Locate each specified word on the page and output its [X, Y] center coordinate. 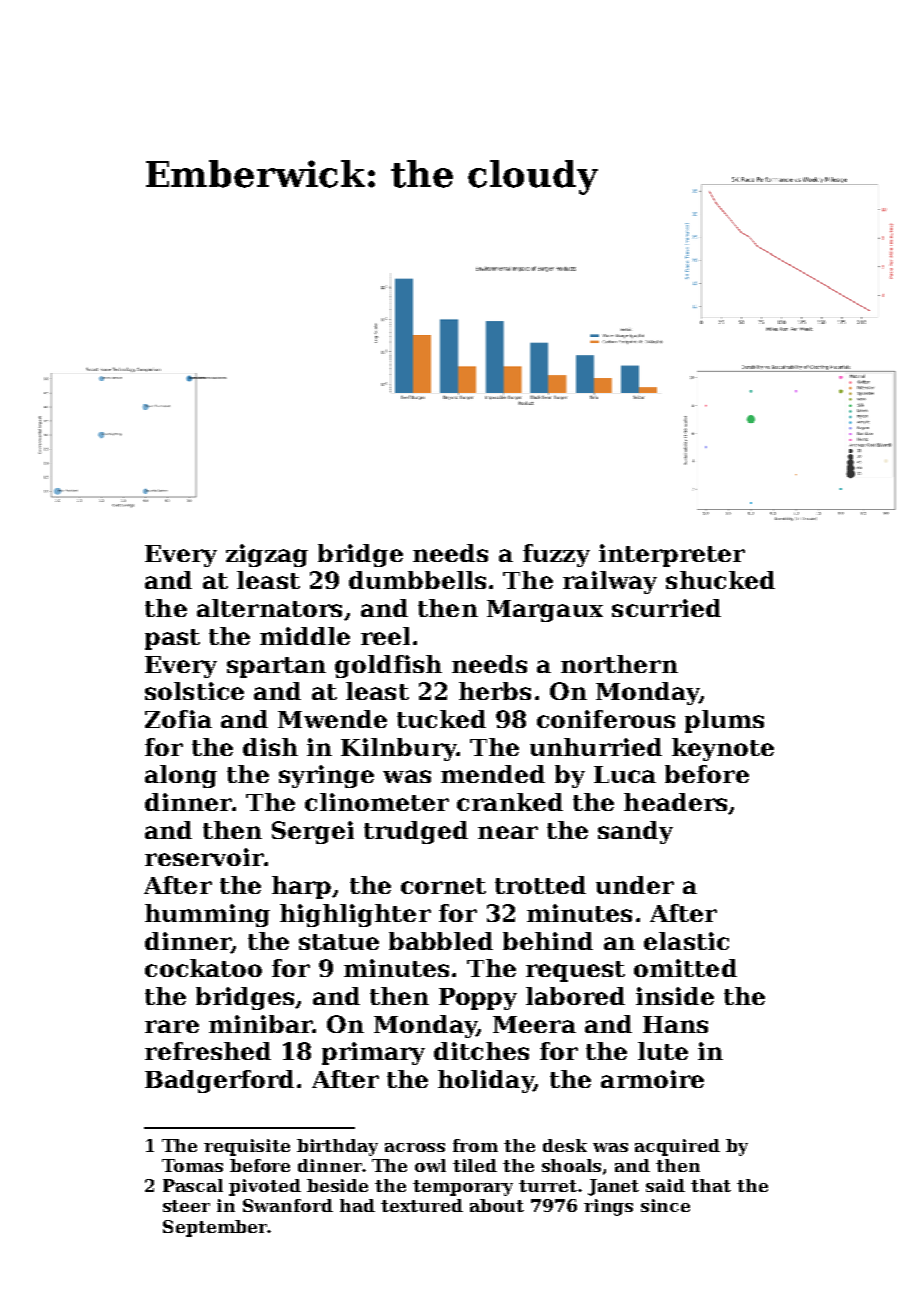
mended [493, 774]
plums [724, 721]
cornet [443, 886]
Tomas [192, 1165]
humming [207, 915]
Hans [675, 1024]
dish [270, 747]
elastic [686, 941]
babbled [441, 941]
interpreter [672, 555]
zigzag [267, 555]
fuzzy [556, 555]
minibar [260, 1024]
